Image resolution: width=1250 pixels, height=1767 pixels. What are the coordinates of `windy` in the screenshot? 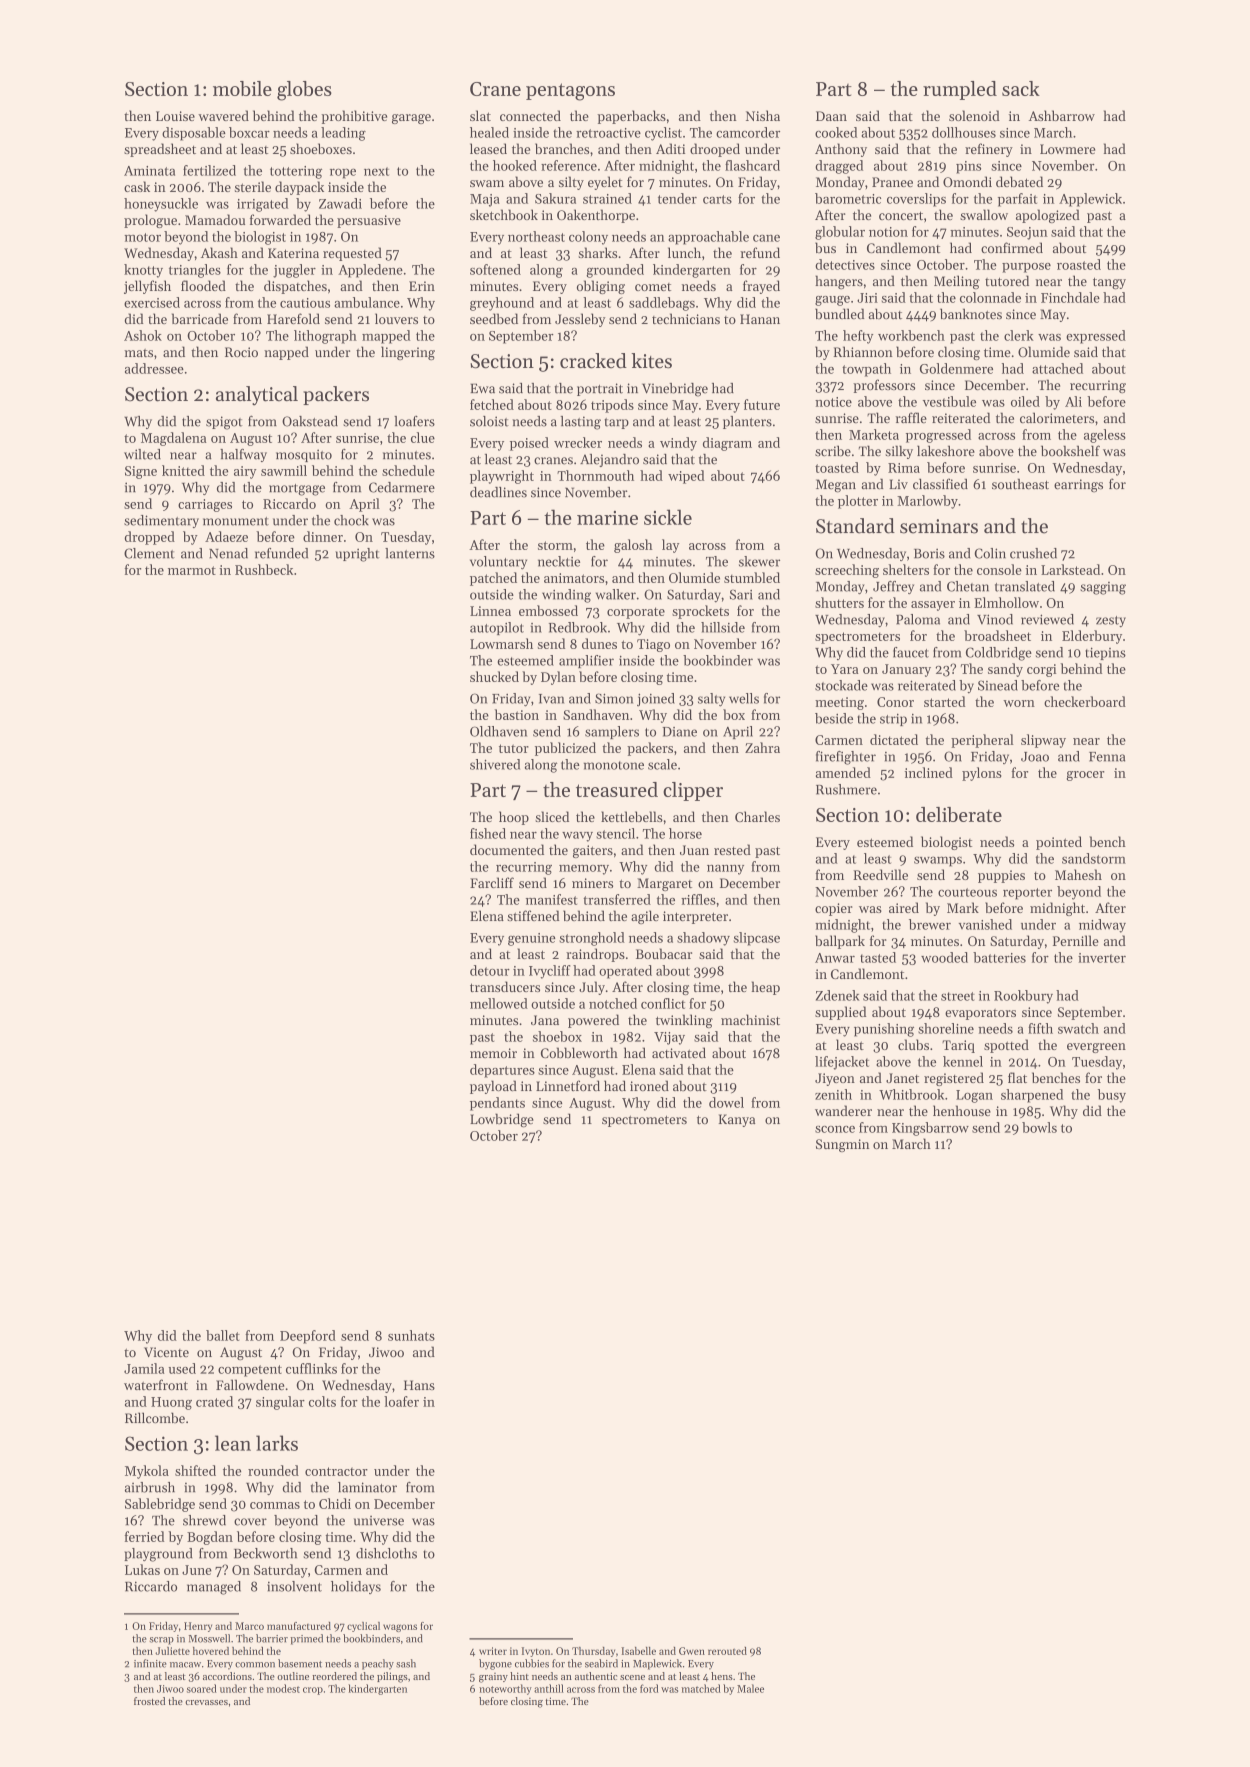 It's located at (678, 444).
